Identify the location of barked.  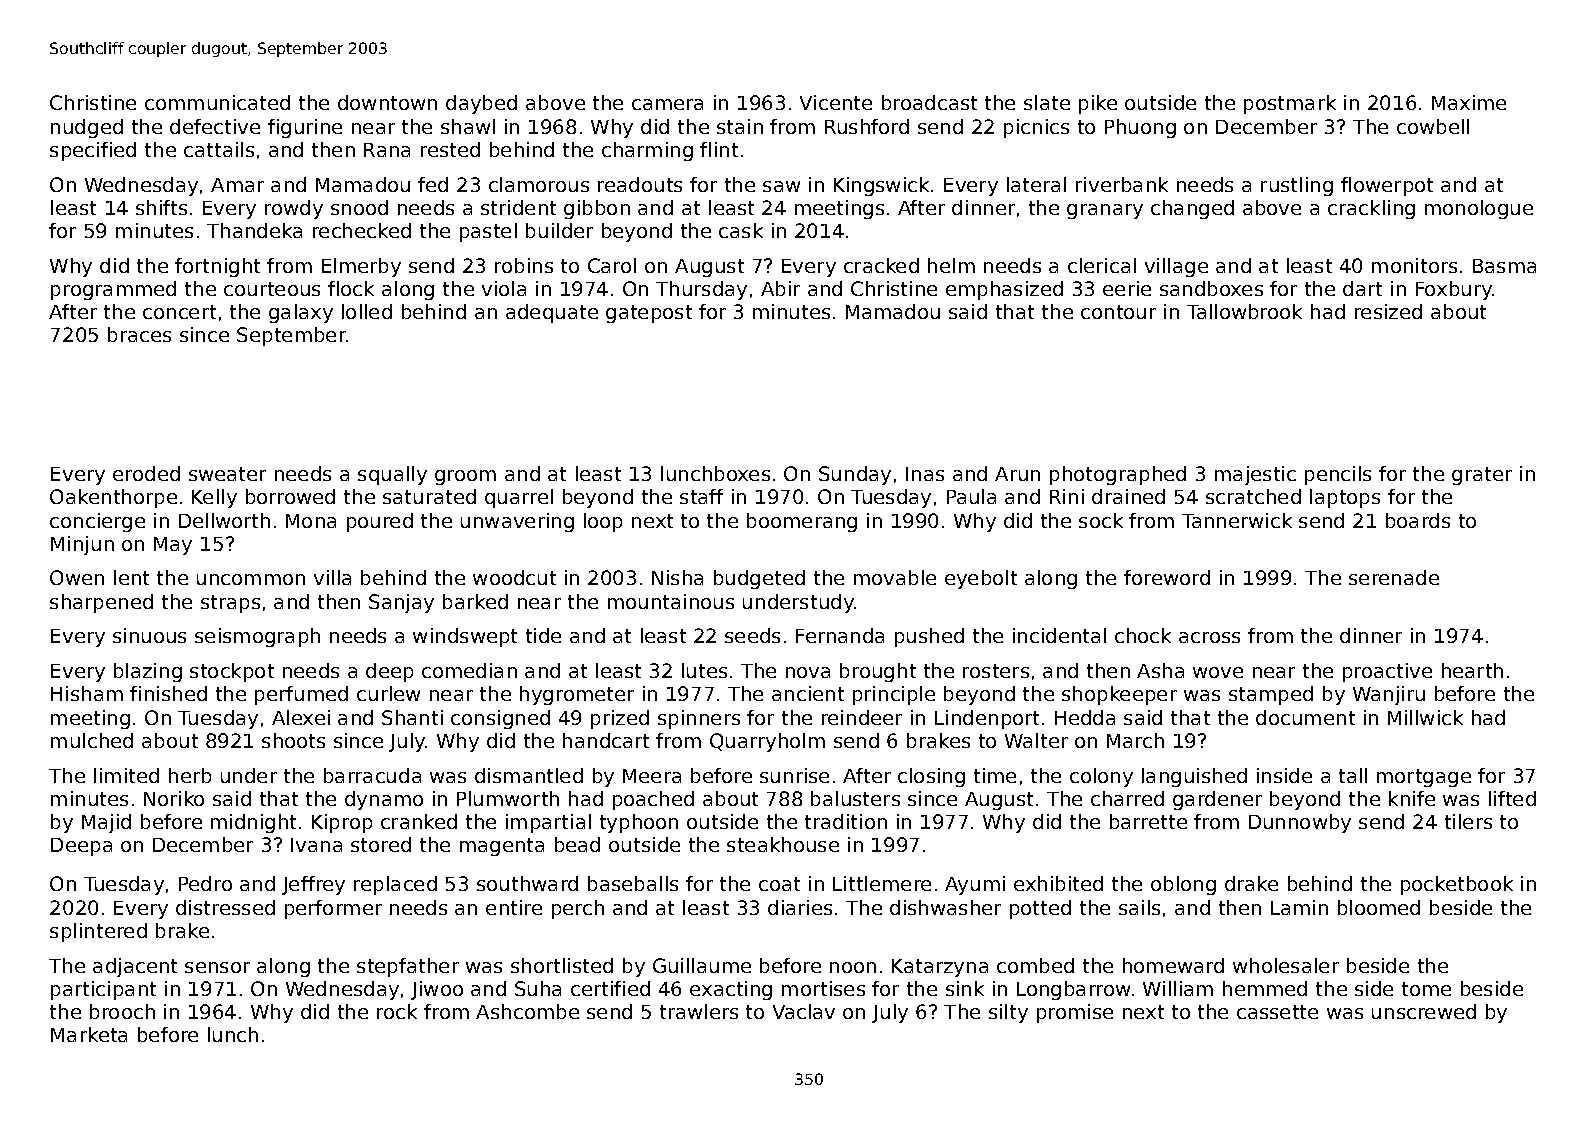
(475, 601).
